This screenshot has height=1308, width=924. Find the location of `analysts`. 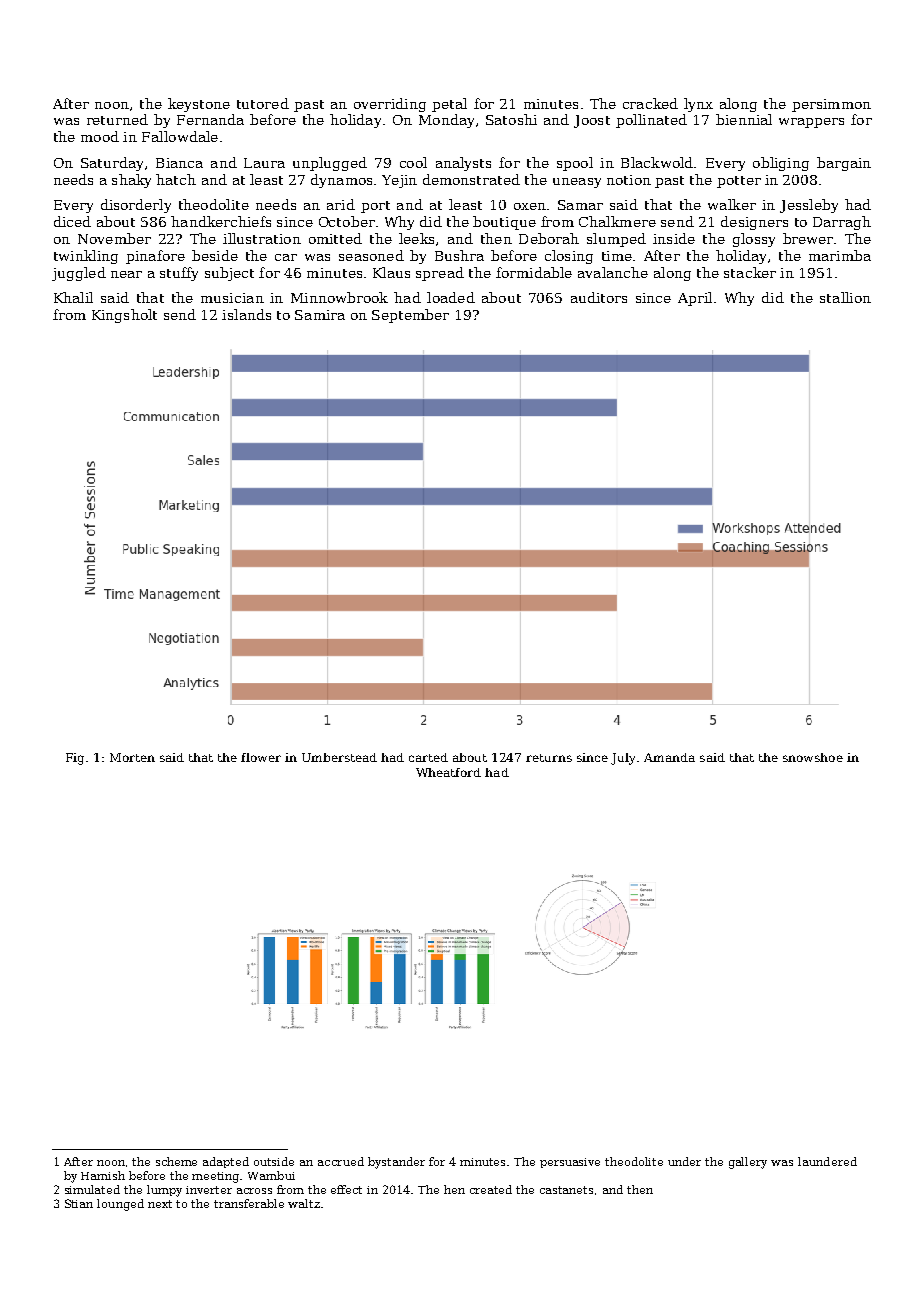

analysts is located at coordinates (463, 164).
